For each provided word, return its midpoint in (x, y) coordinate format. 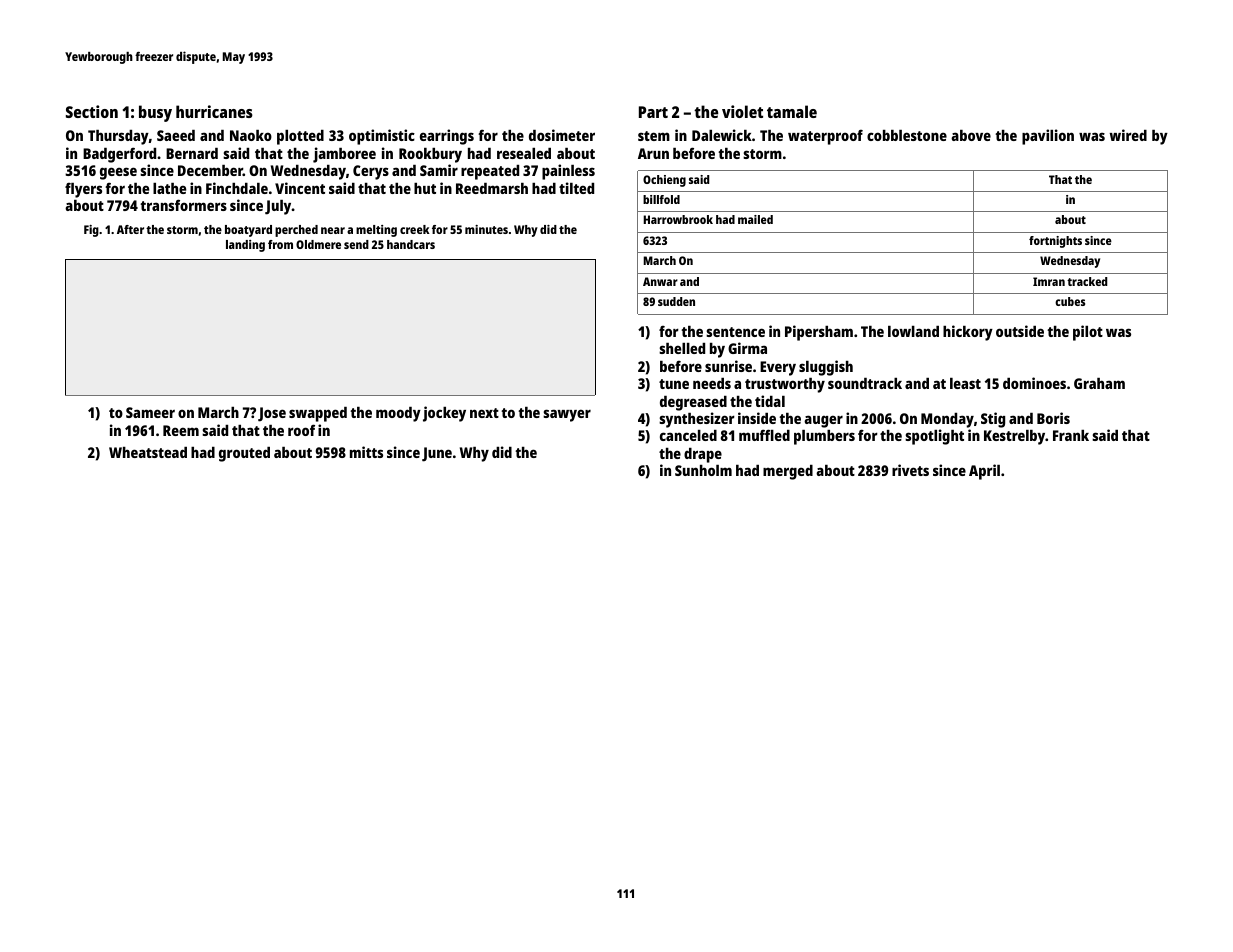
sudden (676, 301)
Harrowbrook (678, 219)
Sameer (150, 412)
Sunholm (703, 470)
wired (1128, 135)
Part (653, 112)
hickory (968, 333)
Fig (91, 231)
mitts (366, 452)
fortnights (1055, 242)
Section (92, 111)
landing (245, 246)
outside (1020, 331)
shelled (682, 348)
